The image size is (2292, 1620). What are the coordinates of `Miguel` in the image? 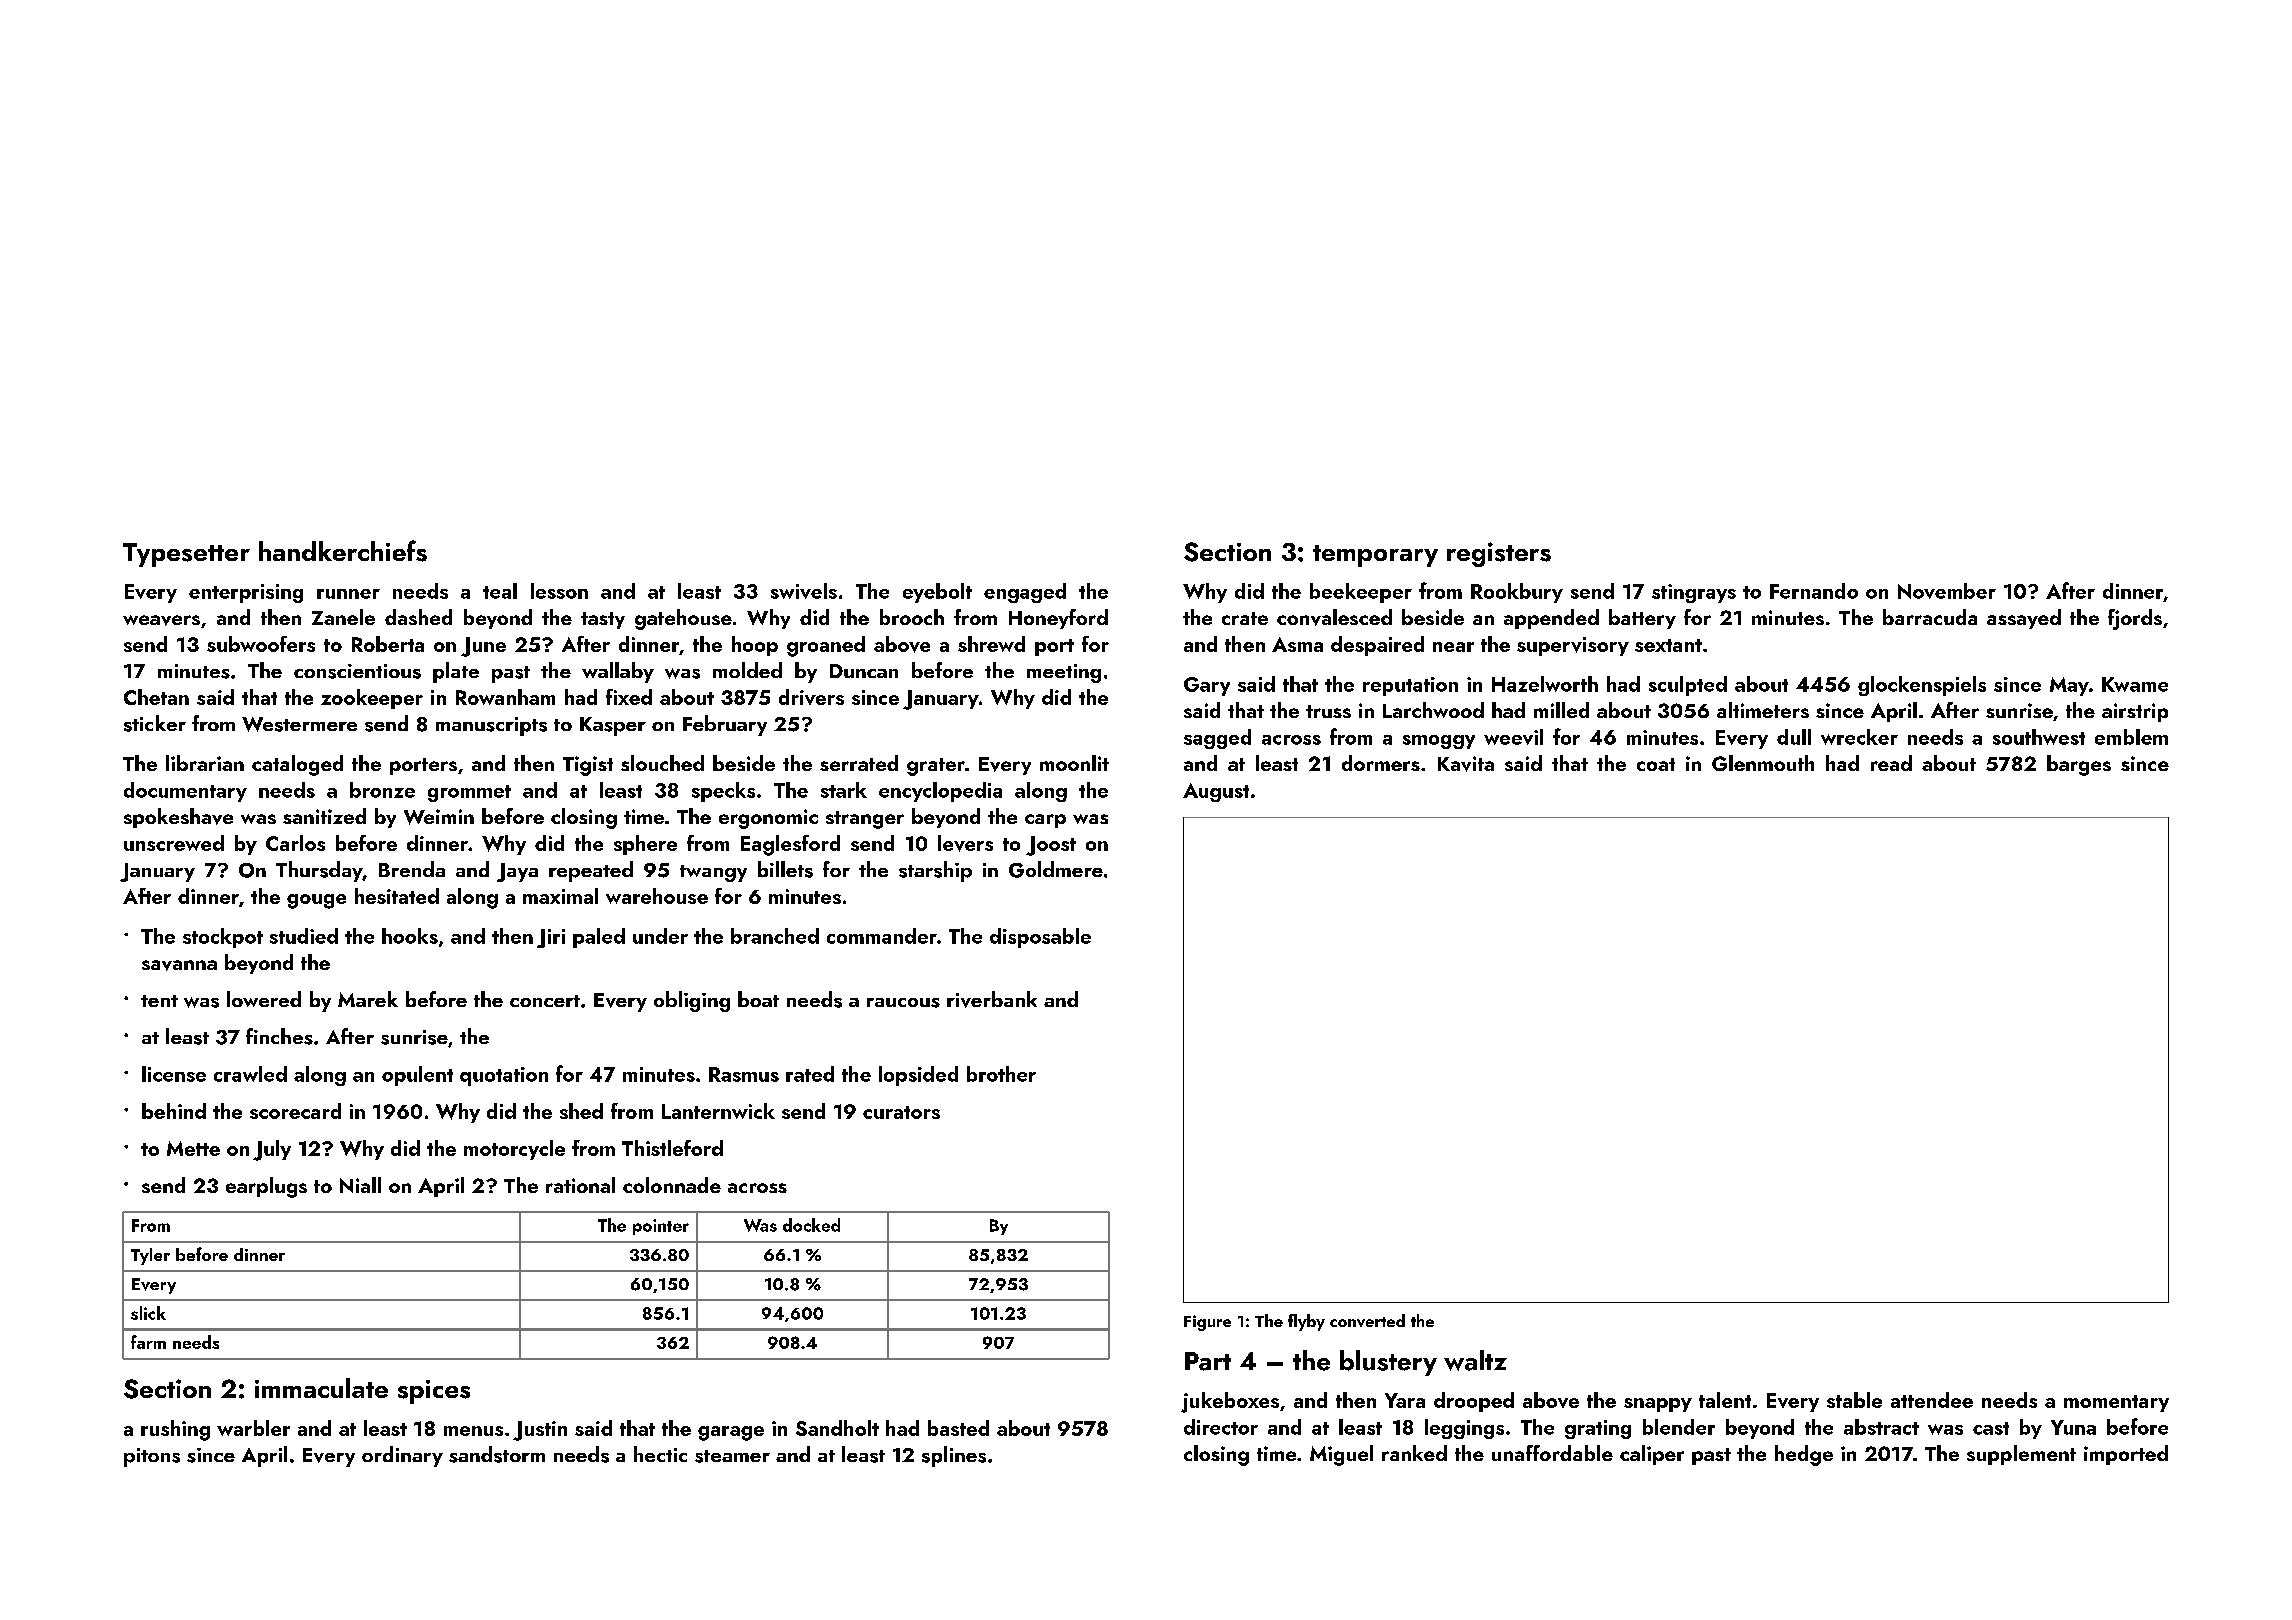 It's located at (1341, 1455).
